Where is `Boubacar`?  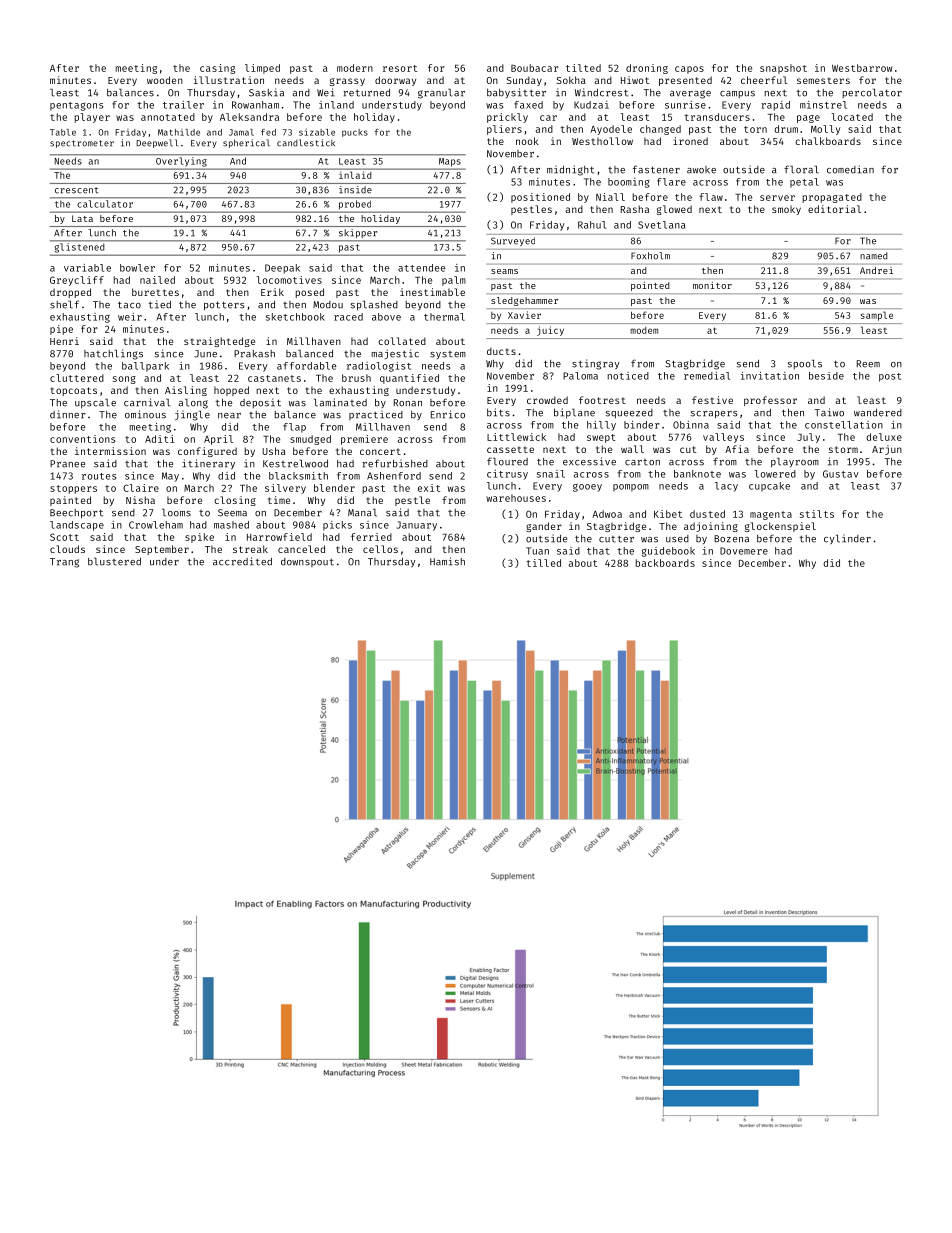
Boubacar is located at coordinates (535, 68).
